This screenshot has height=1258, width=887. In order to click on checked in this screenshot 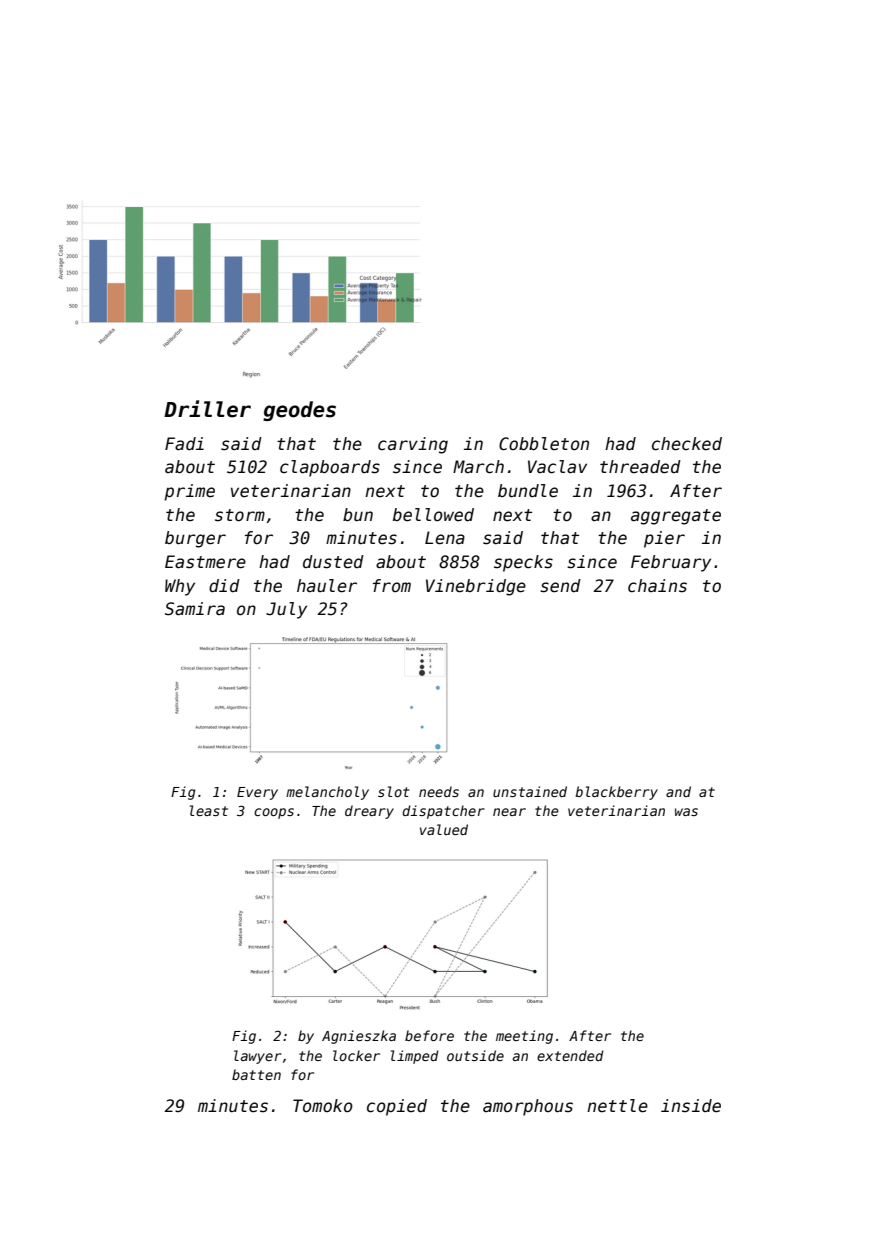, I will do `click(687, 444)`.
